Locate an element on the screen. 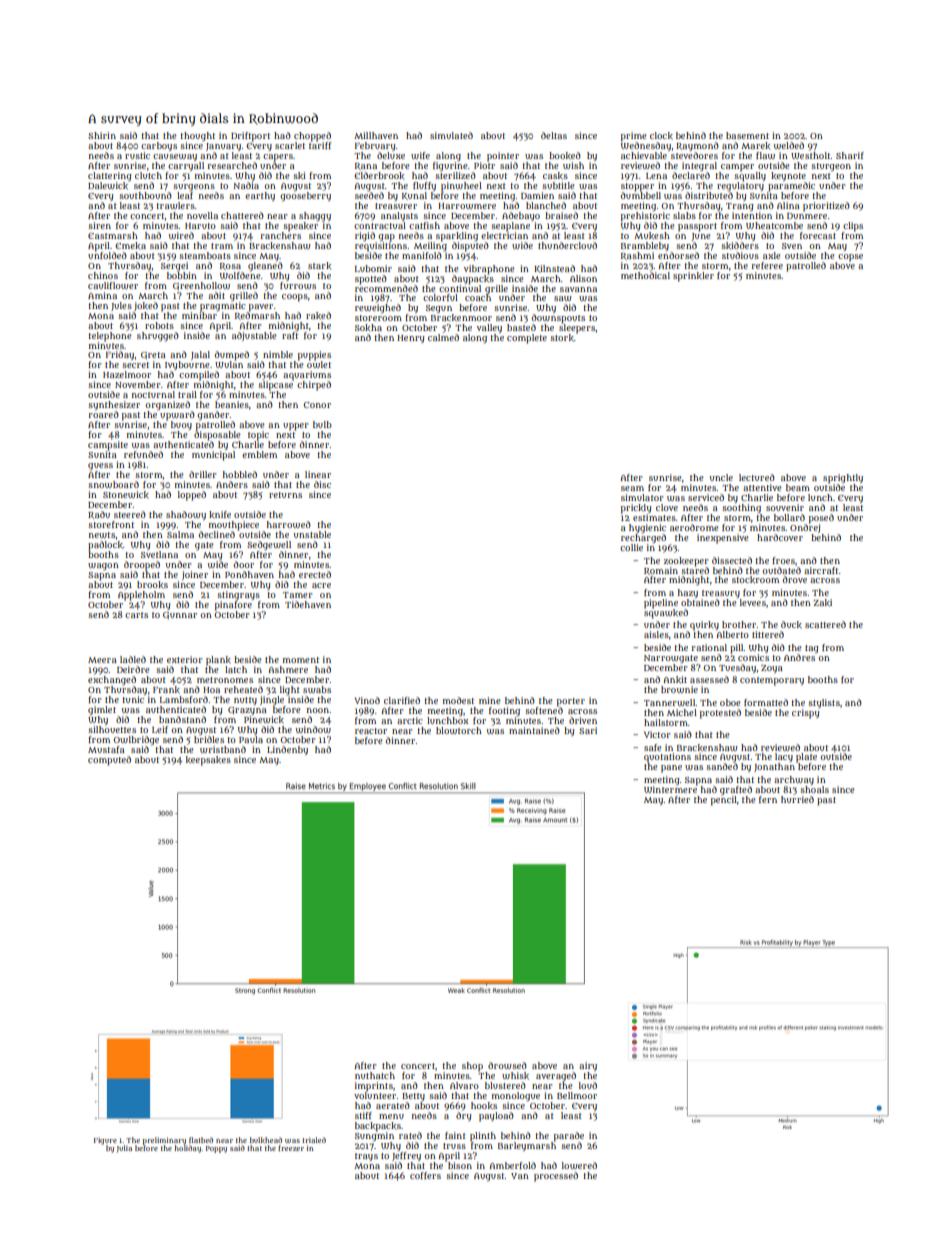 The width and height of the screenshot is (952, 1233). wired is located at coordinates (181, 235).
